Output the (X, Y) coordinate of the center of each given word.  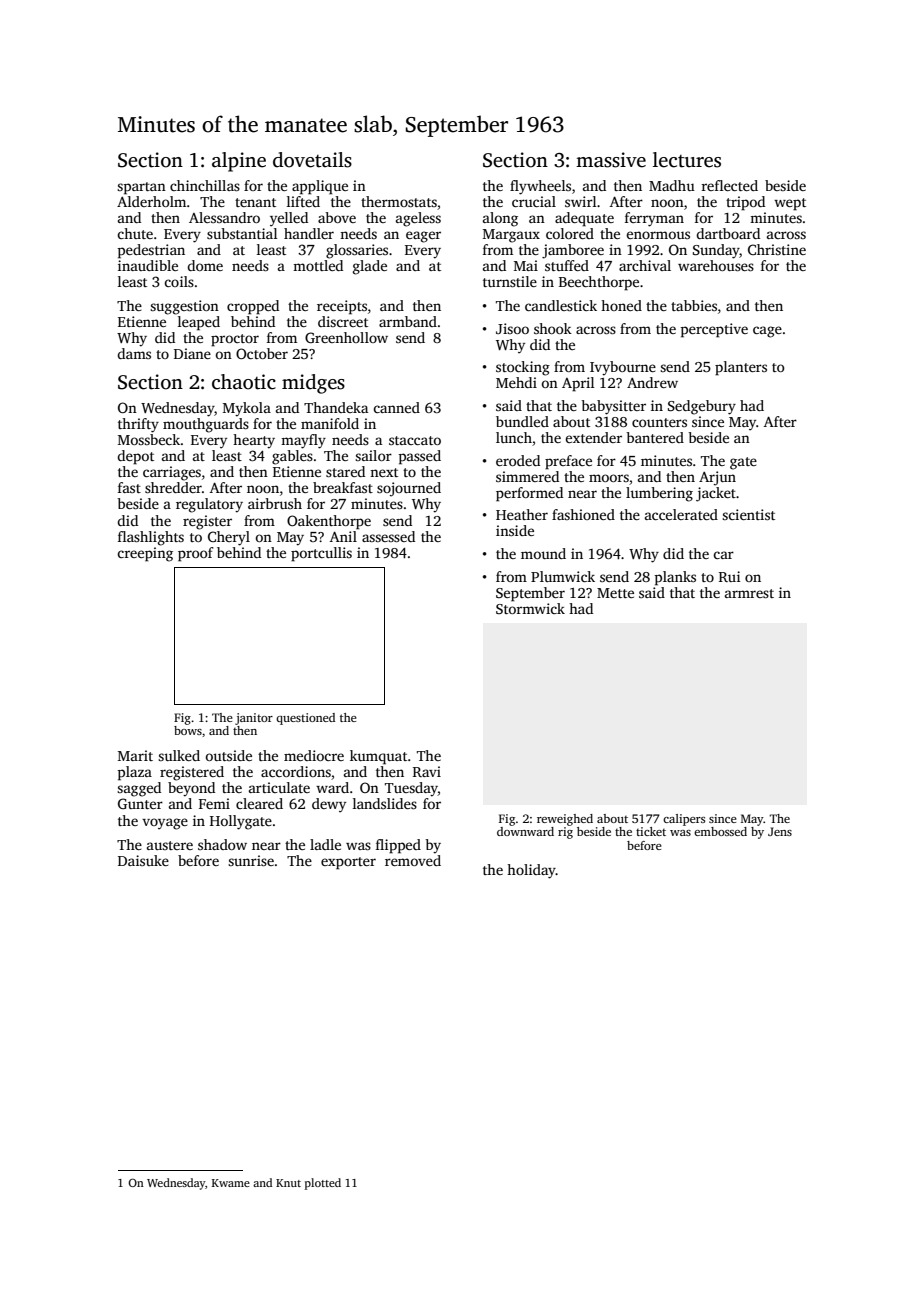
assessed (388, 536)
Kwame (231, 1183)
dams (134, 353)
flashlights (151, 538)
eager (423, 237)
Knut (288, 1183)
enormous (658, 235)
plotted (323, 1184)
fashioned (583, 514)
